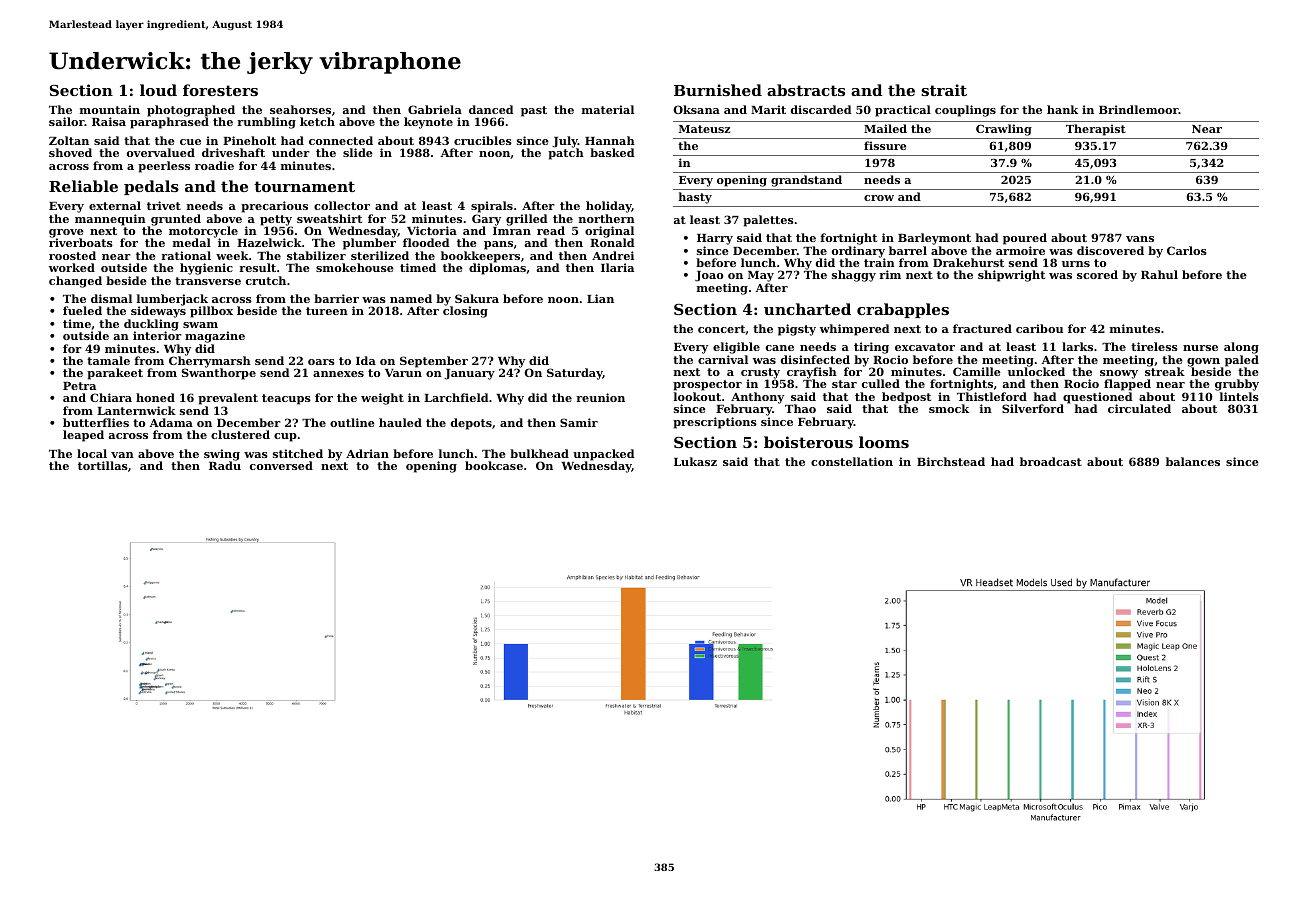 The image size is (1308, 924). What do you see at coordinates (903, 111) in the document?
I see `practical` at bounding box center [903, 111].
